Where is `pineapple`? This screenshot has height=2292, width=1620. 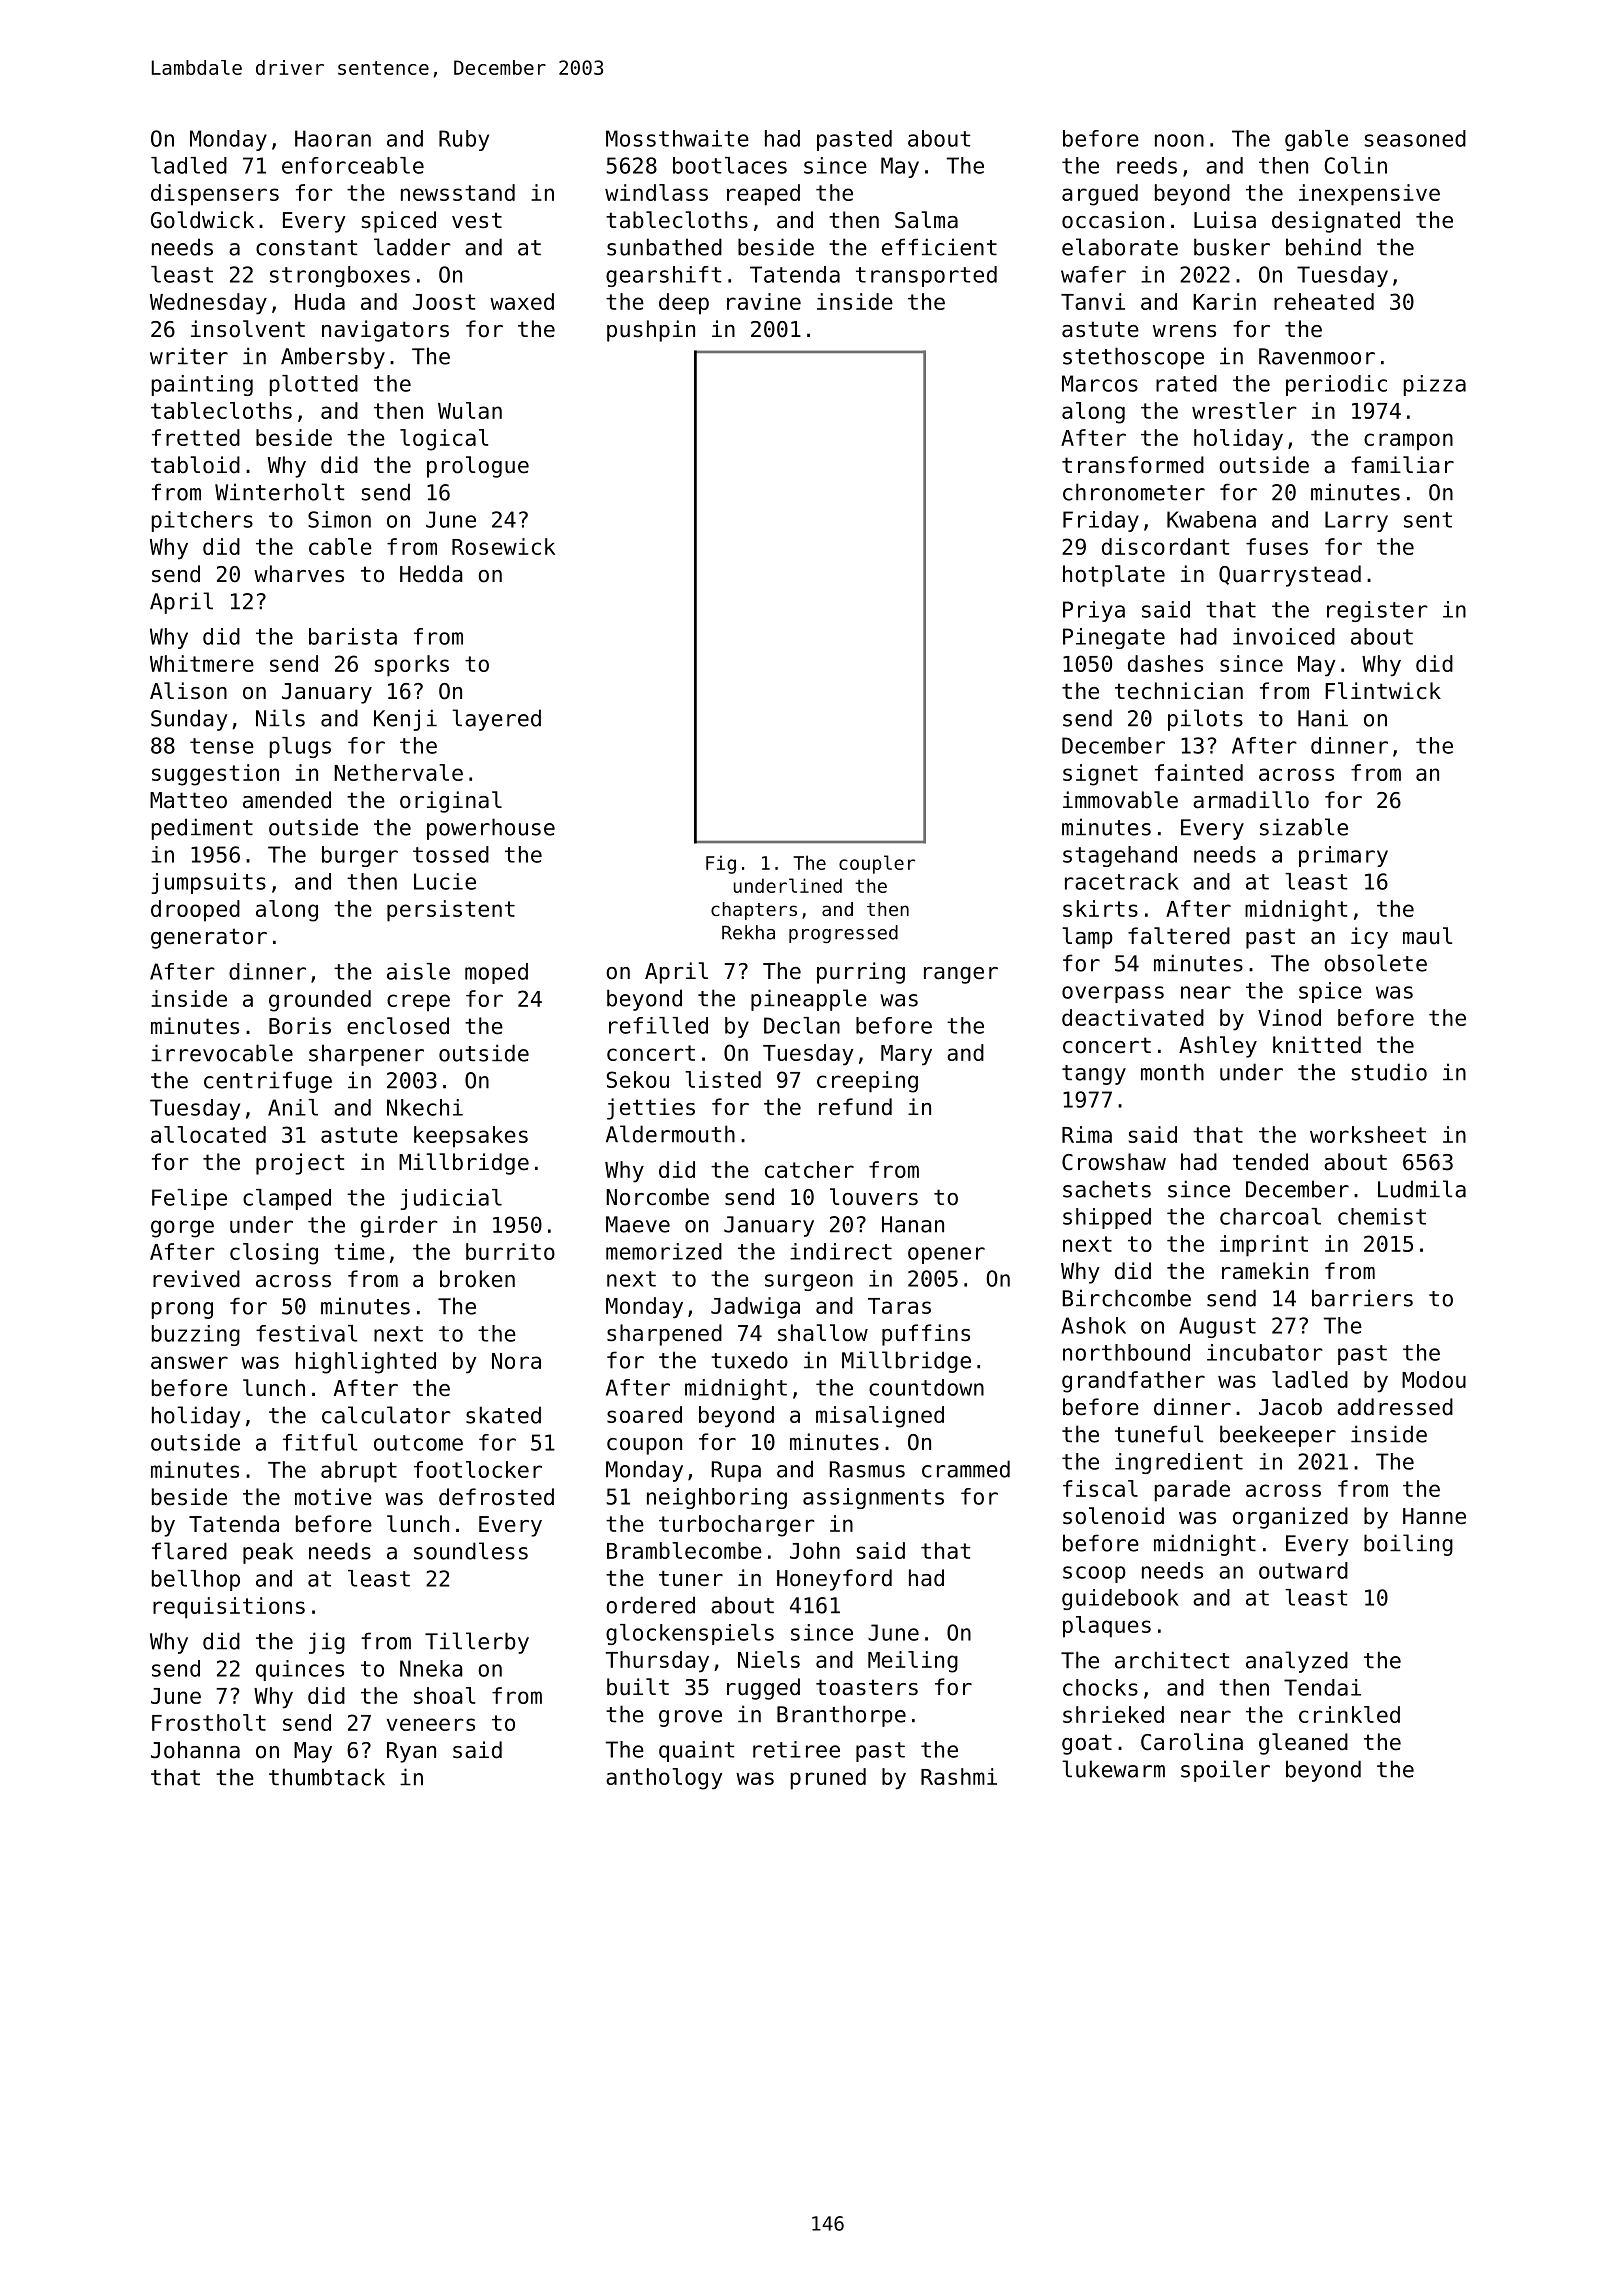
pineapple is located at coordinates (809, 1000).
